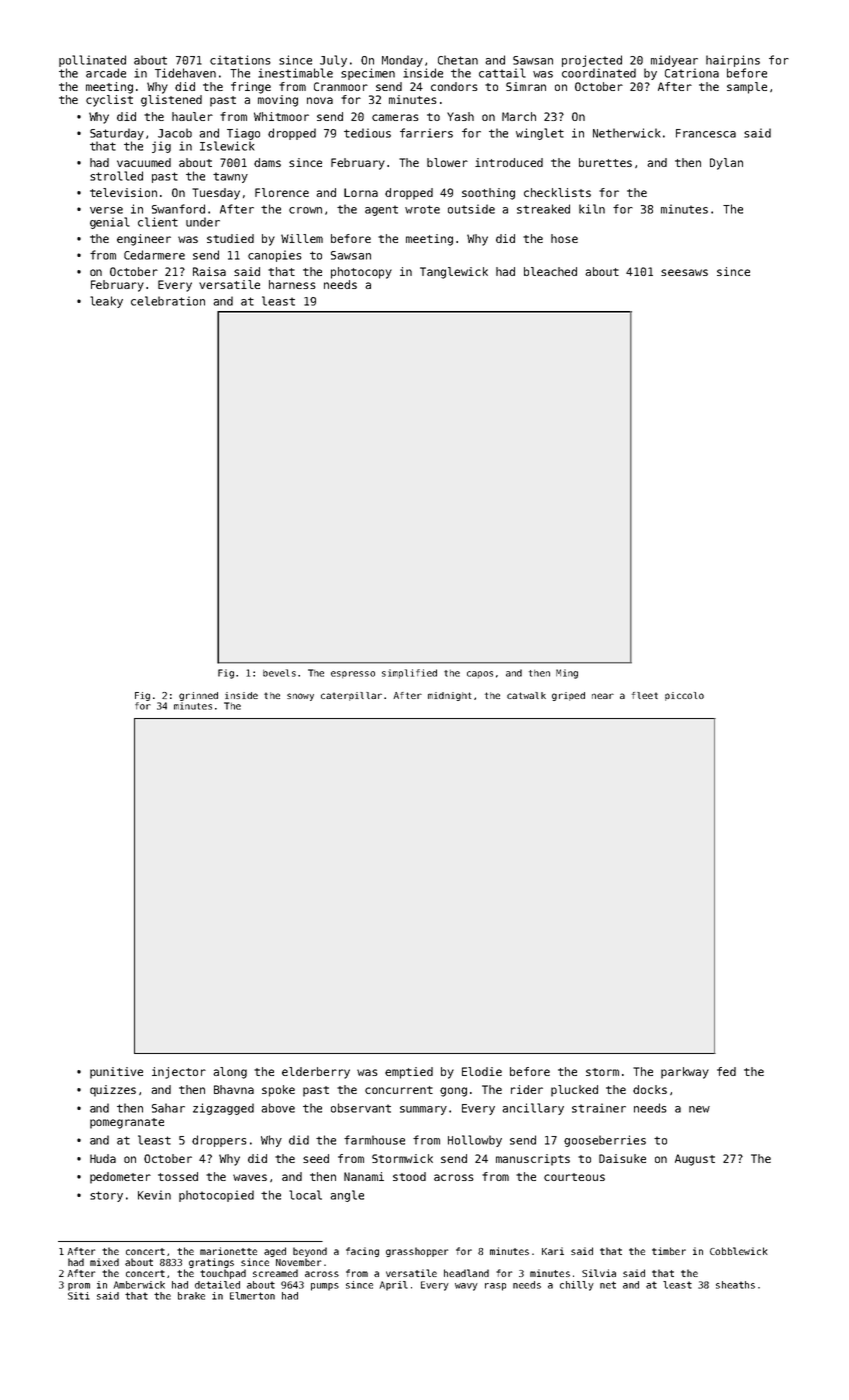 The height and width of the screenshot is (1400, 849). I want to click on elderberry, so click(316, 1073).
